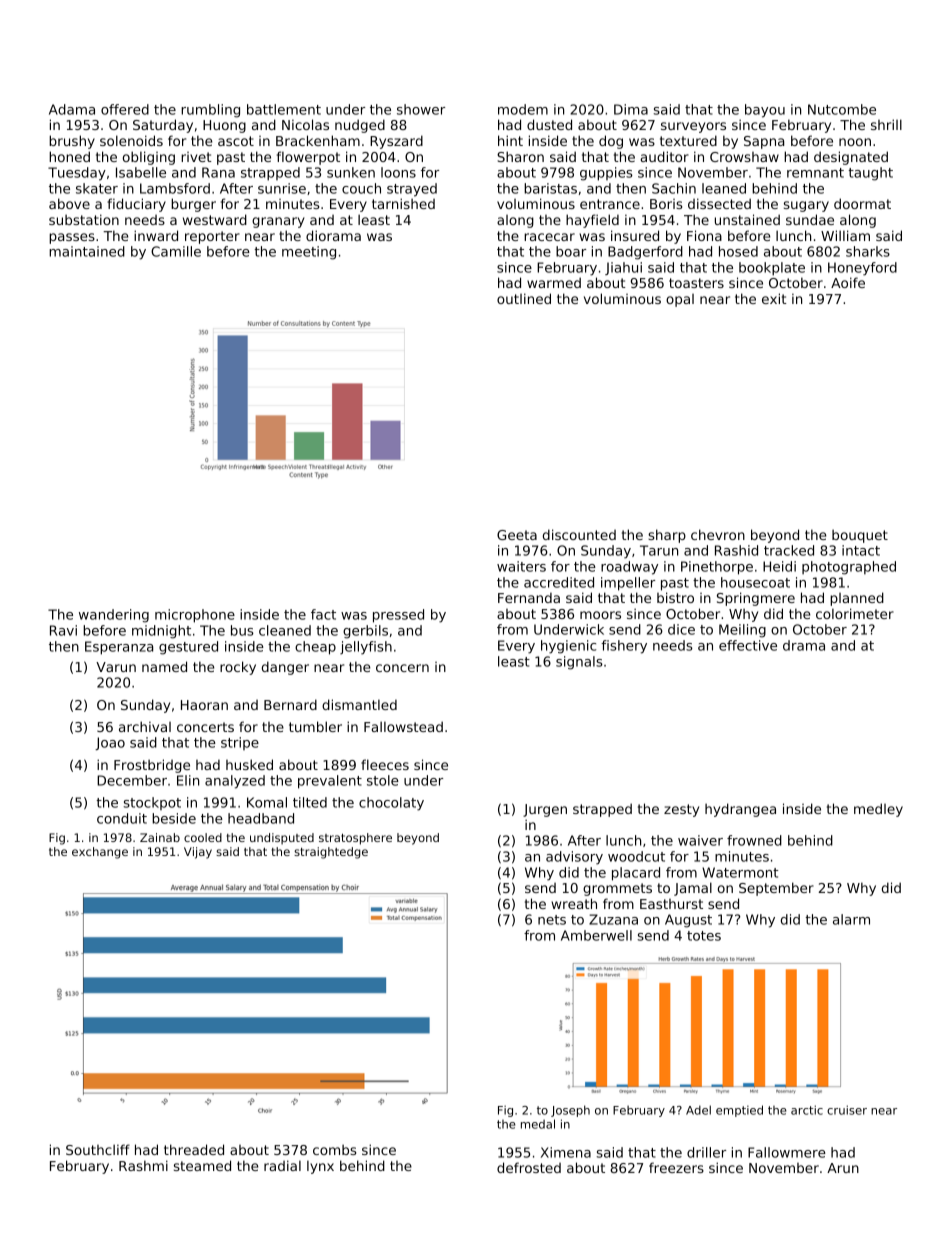  Describe the element at coordinates (774, 298) in the screenshot. I see `exit` at that location.
